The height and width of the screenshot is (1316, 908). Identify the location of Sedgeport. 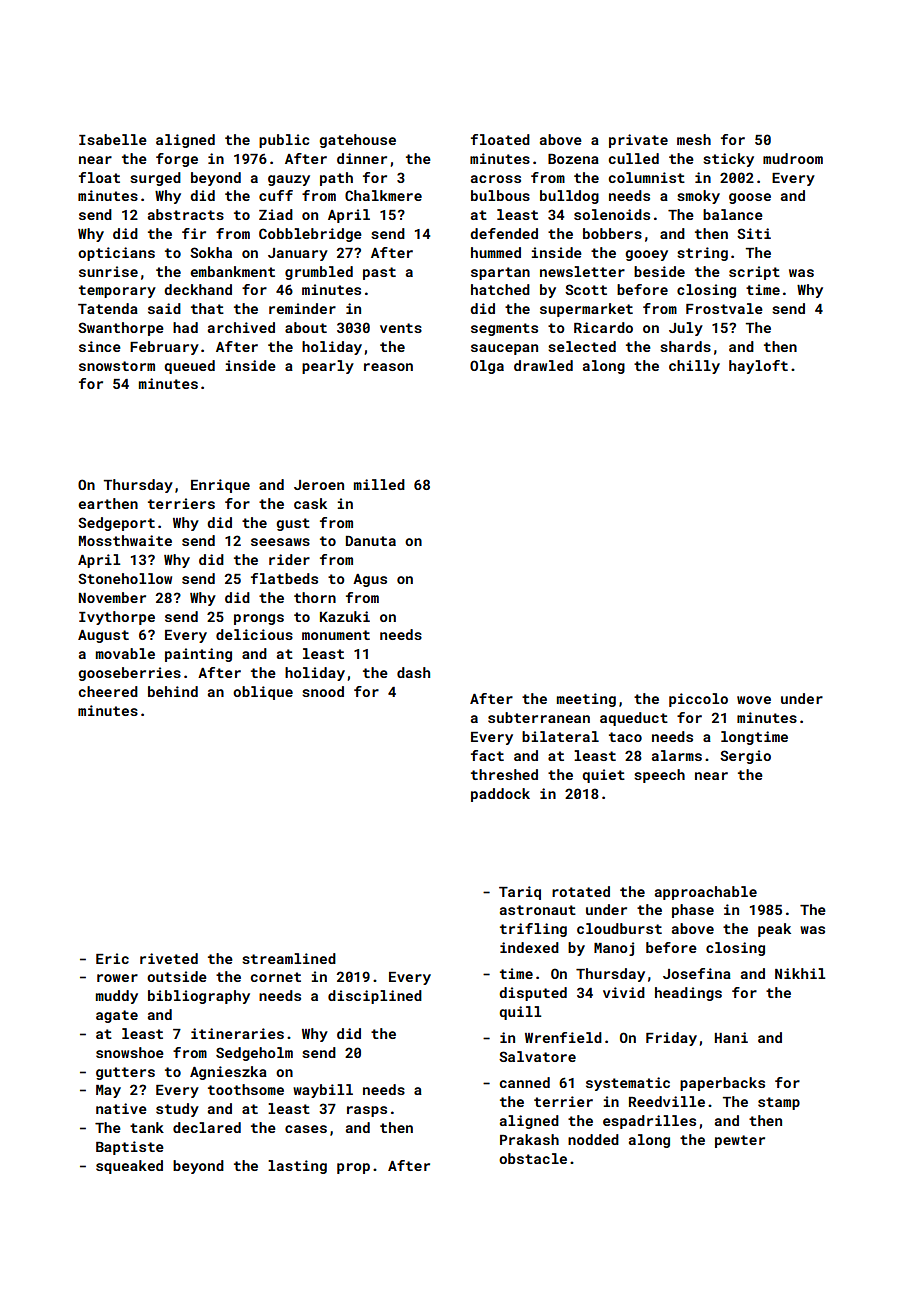
(116, 524).
